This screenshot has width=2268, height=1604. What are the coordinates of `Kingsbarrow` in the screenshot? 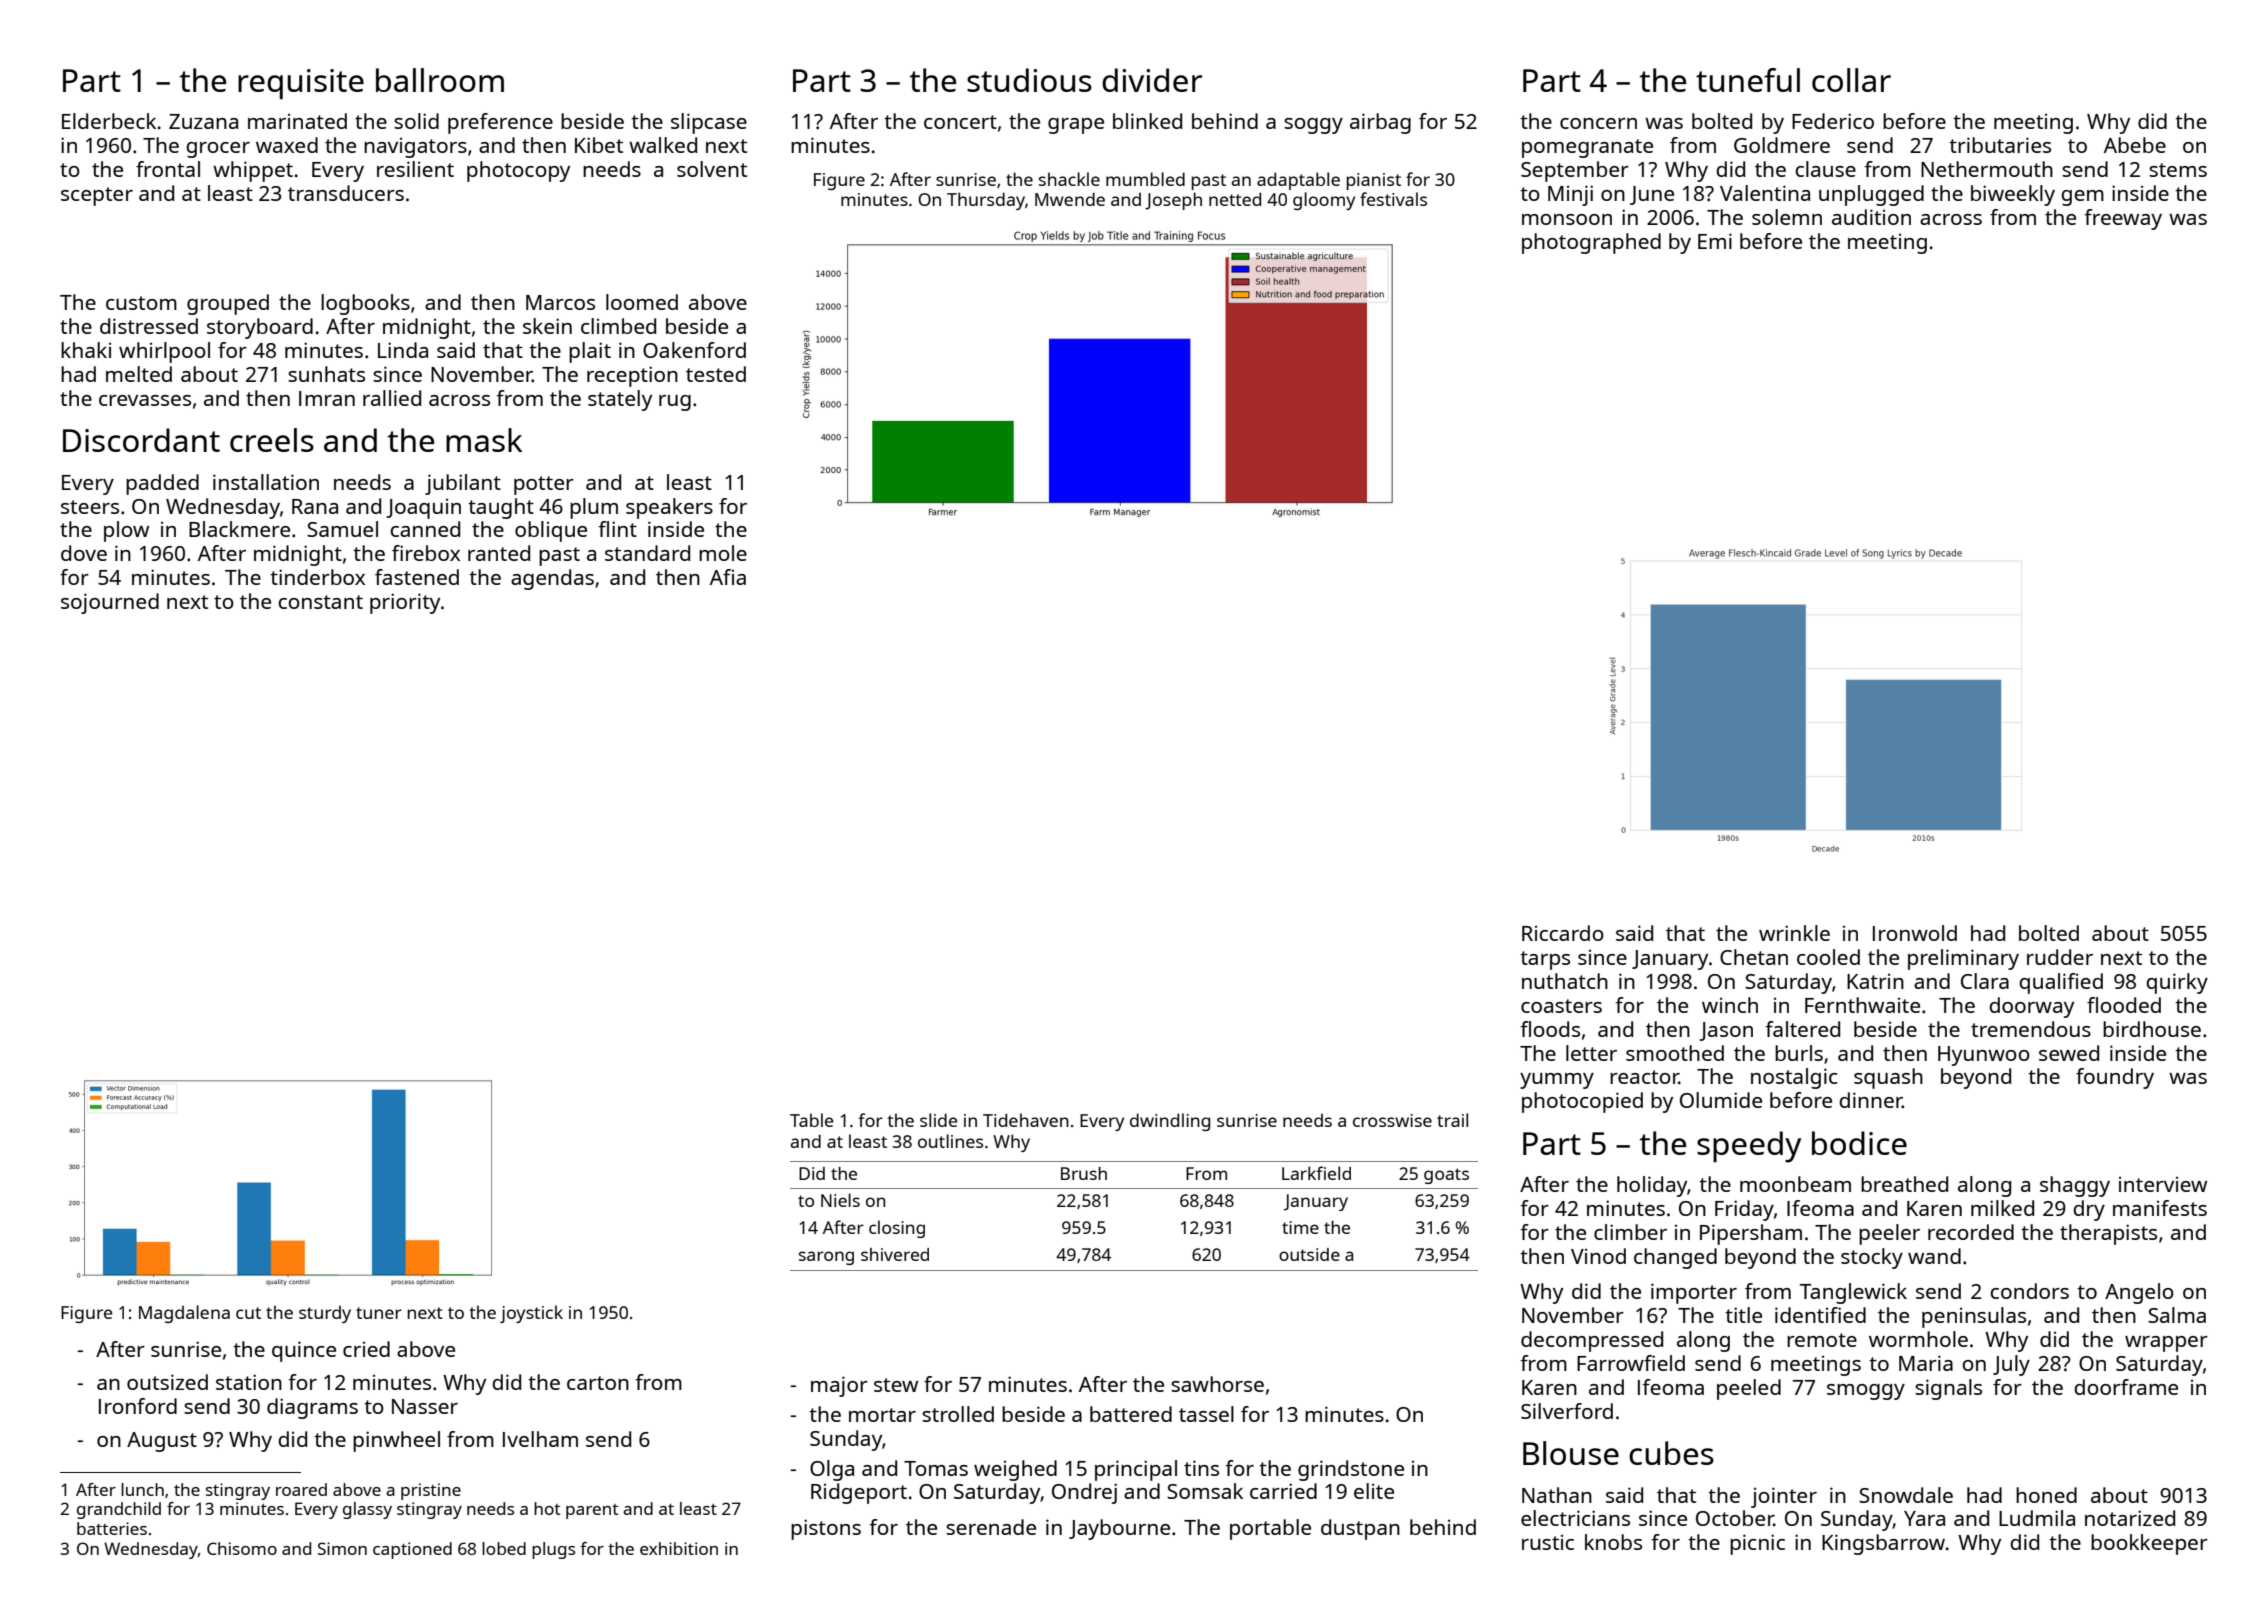 It's located at (1883, 1544).
